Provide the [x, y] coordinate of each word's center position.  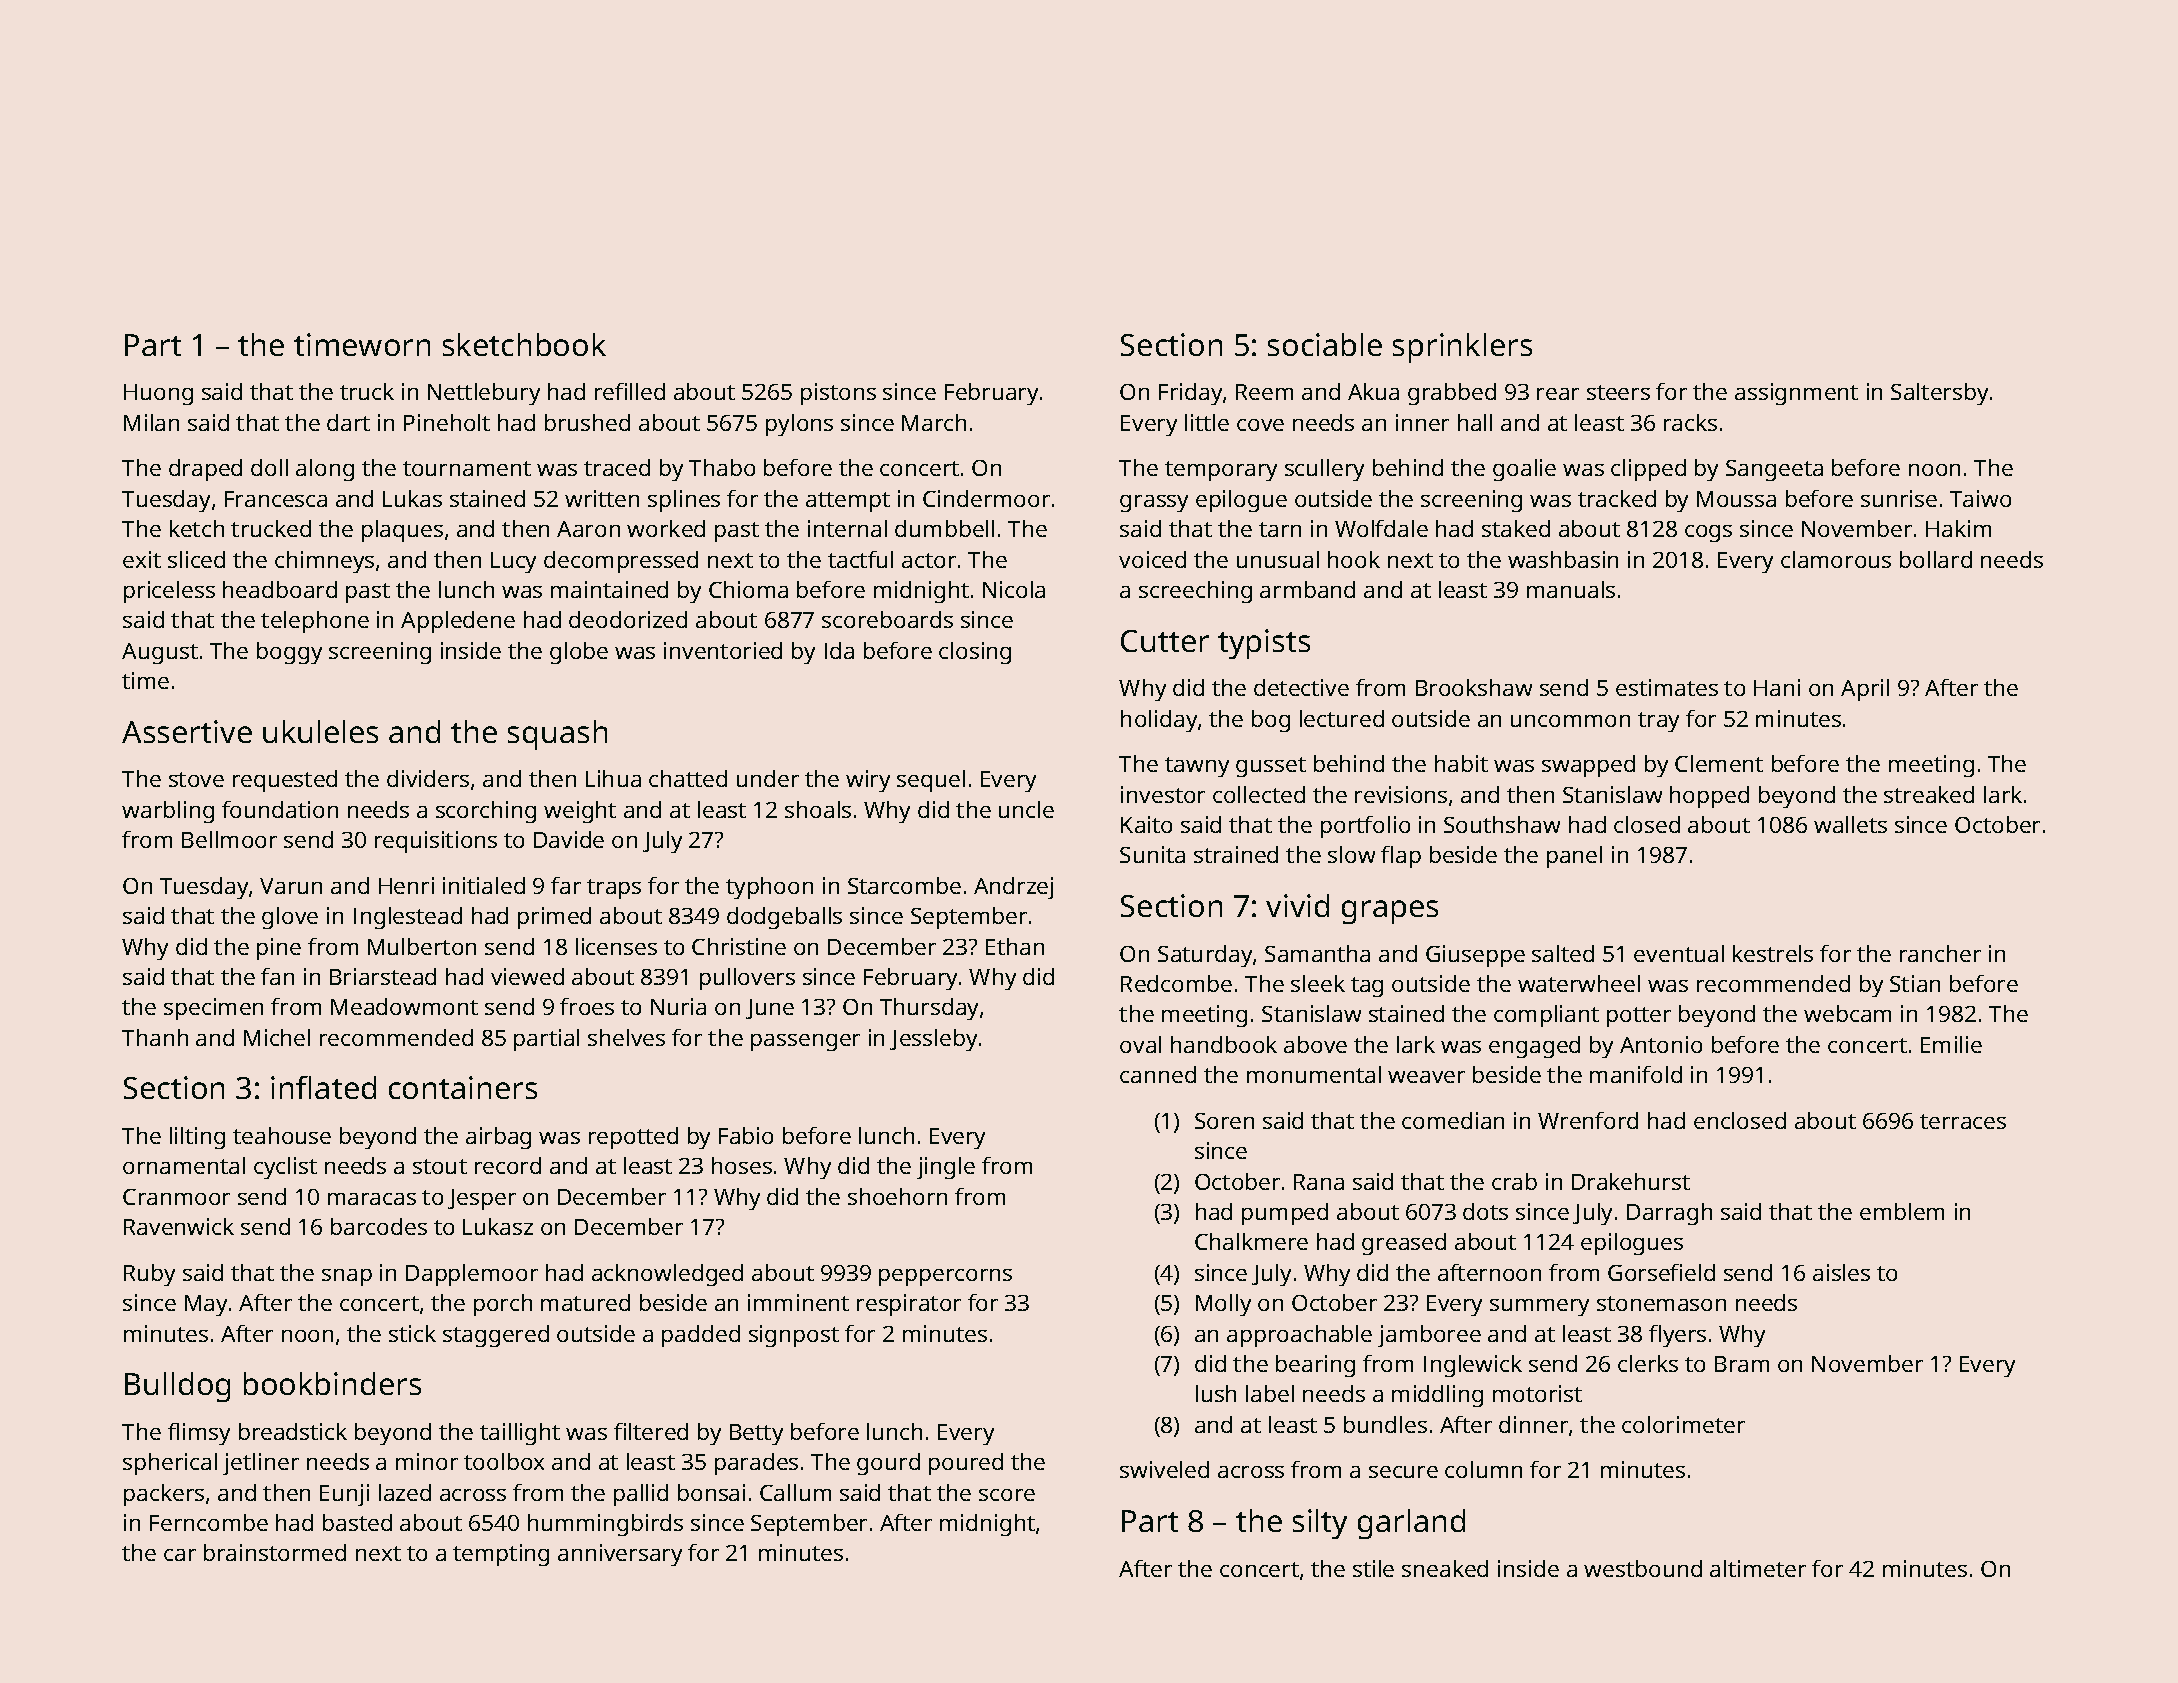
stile [1373, 1568]
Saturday [1205, 956]
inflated [323, 1087]
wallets [1850, 824]
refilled [630, 391]
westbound [1643, 1568]
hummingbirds [605, 1525]
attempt [848, 502]
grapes [1390, 912]
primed [554, 918]
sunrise [1899, 498]
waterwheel [1579, 983]
